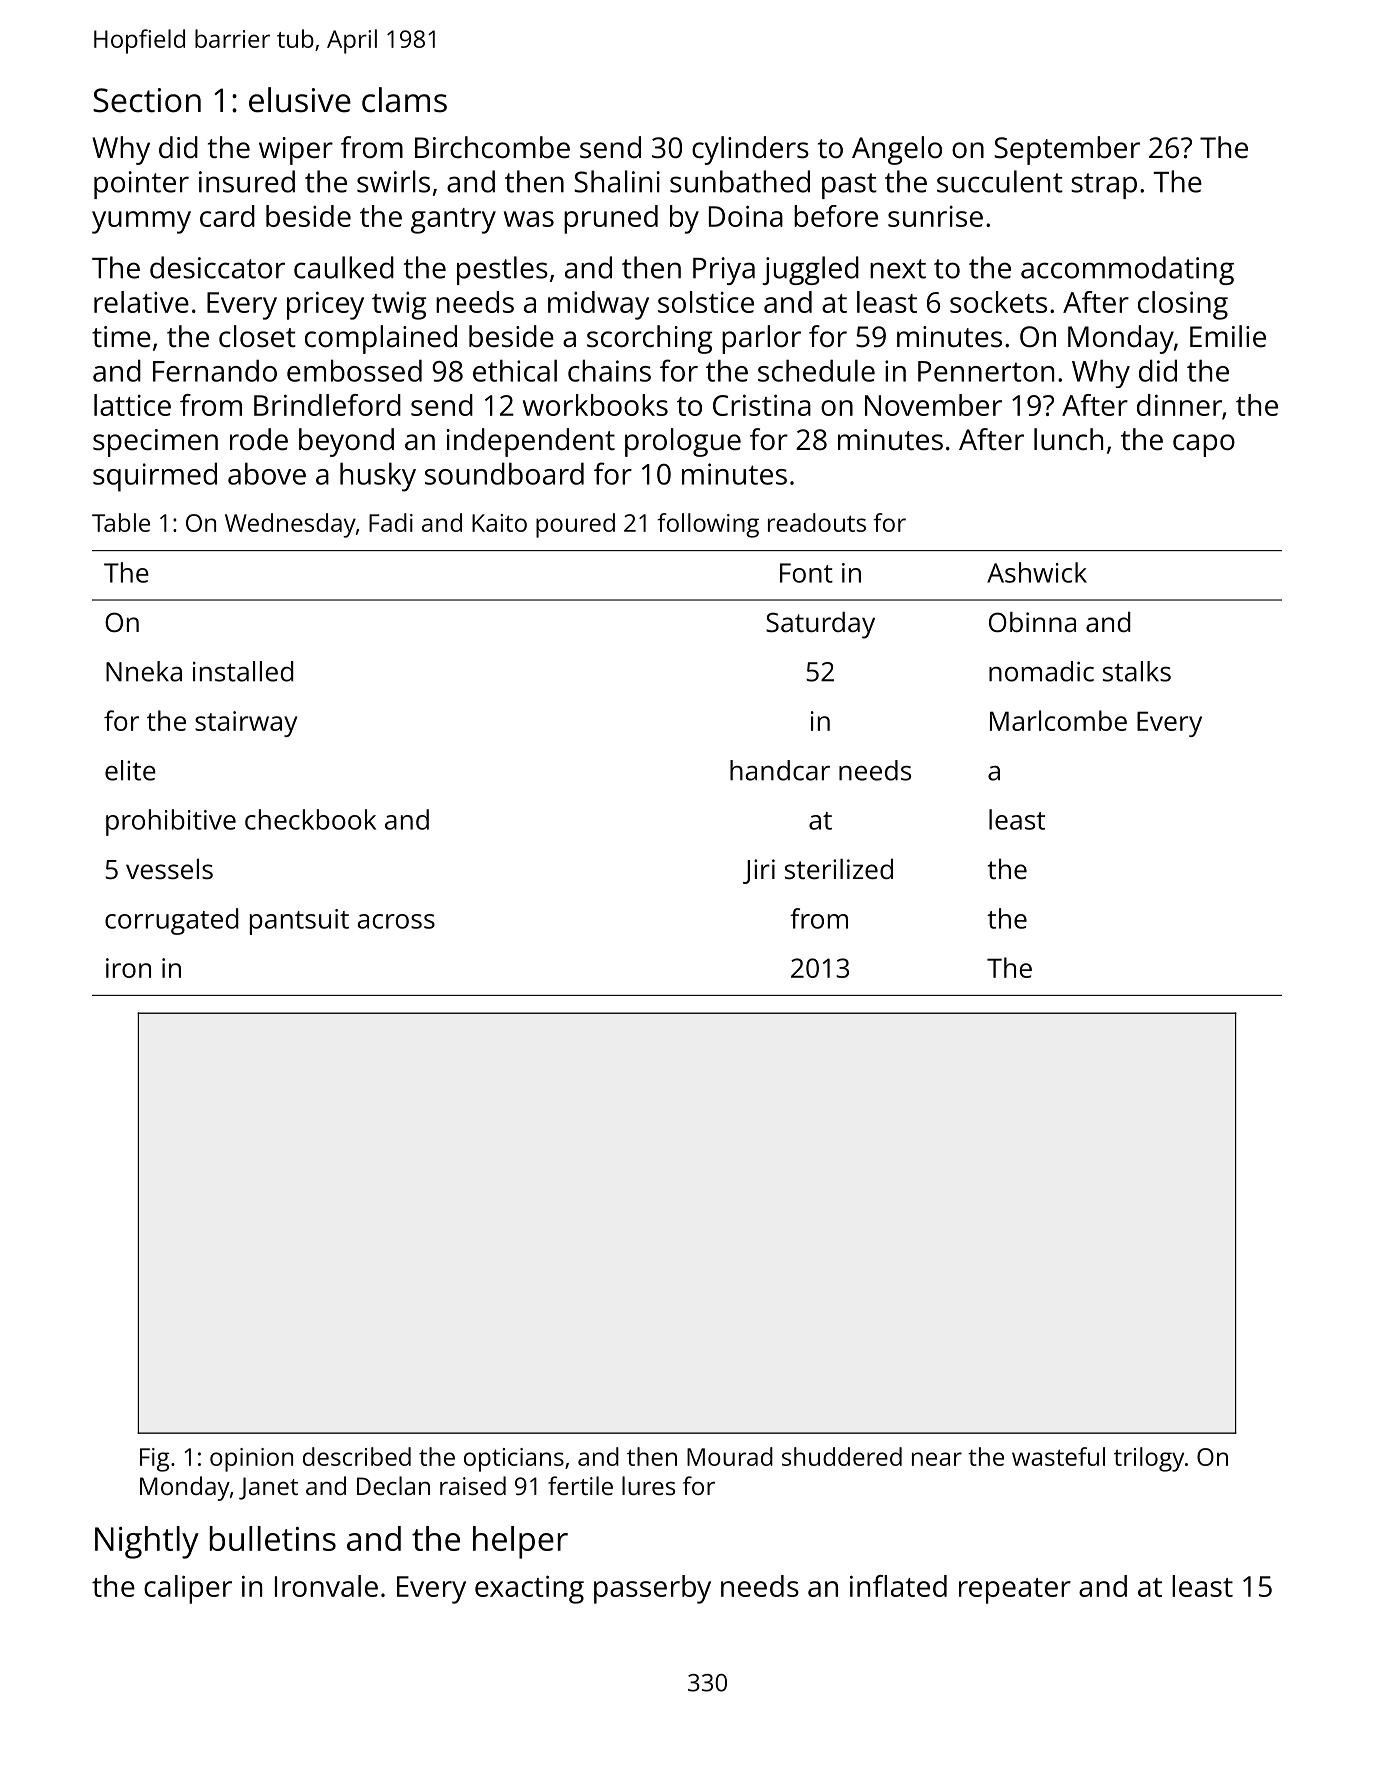 This screenshot has height=1779, width=1374. Describe the element at coordinates (147, 100) in the screenshot. I see `Section` at that location.
